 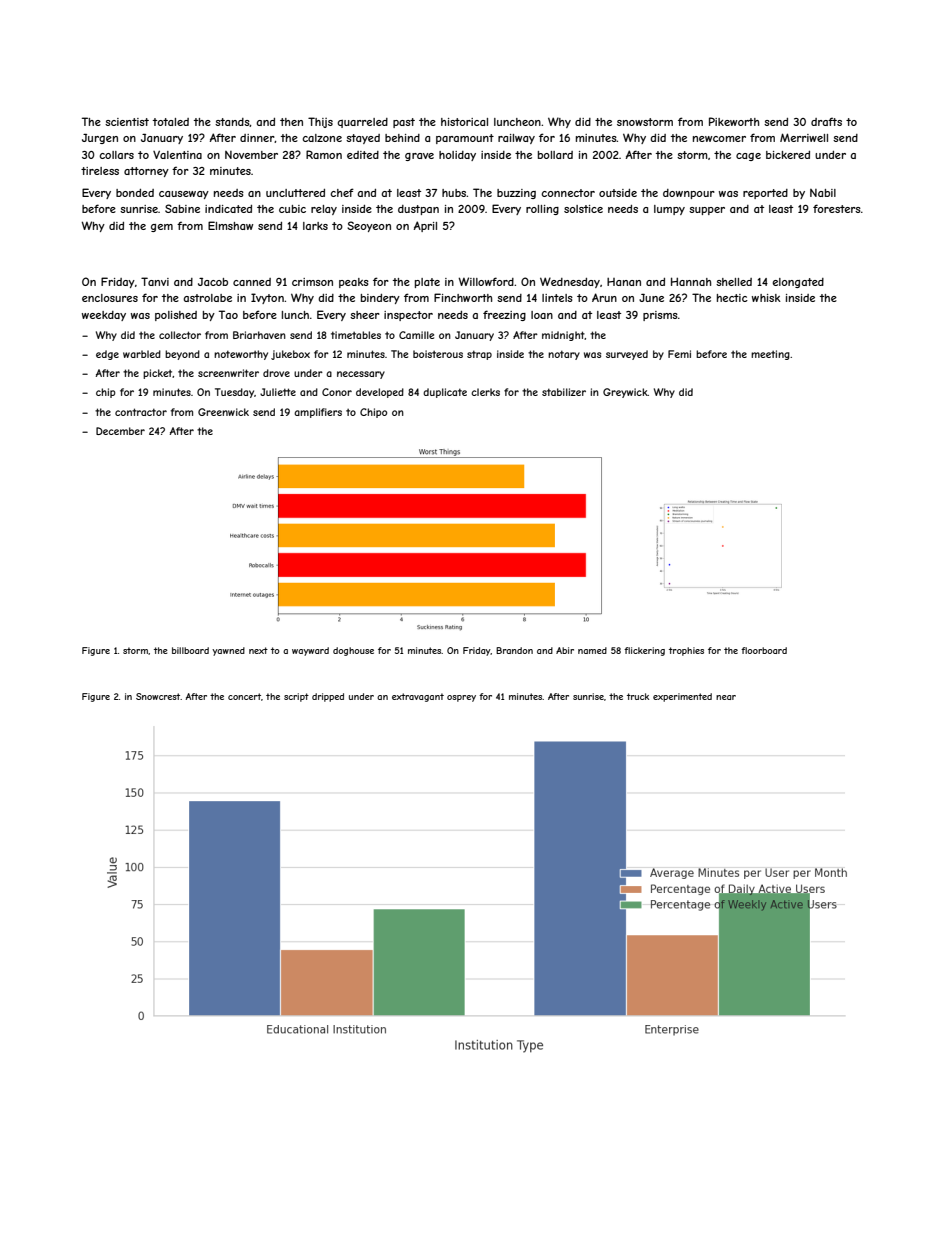 What do you see at coordinates (625, 393) in the document?
I see `Greywick` at bounding box center [625, 393].
